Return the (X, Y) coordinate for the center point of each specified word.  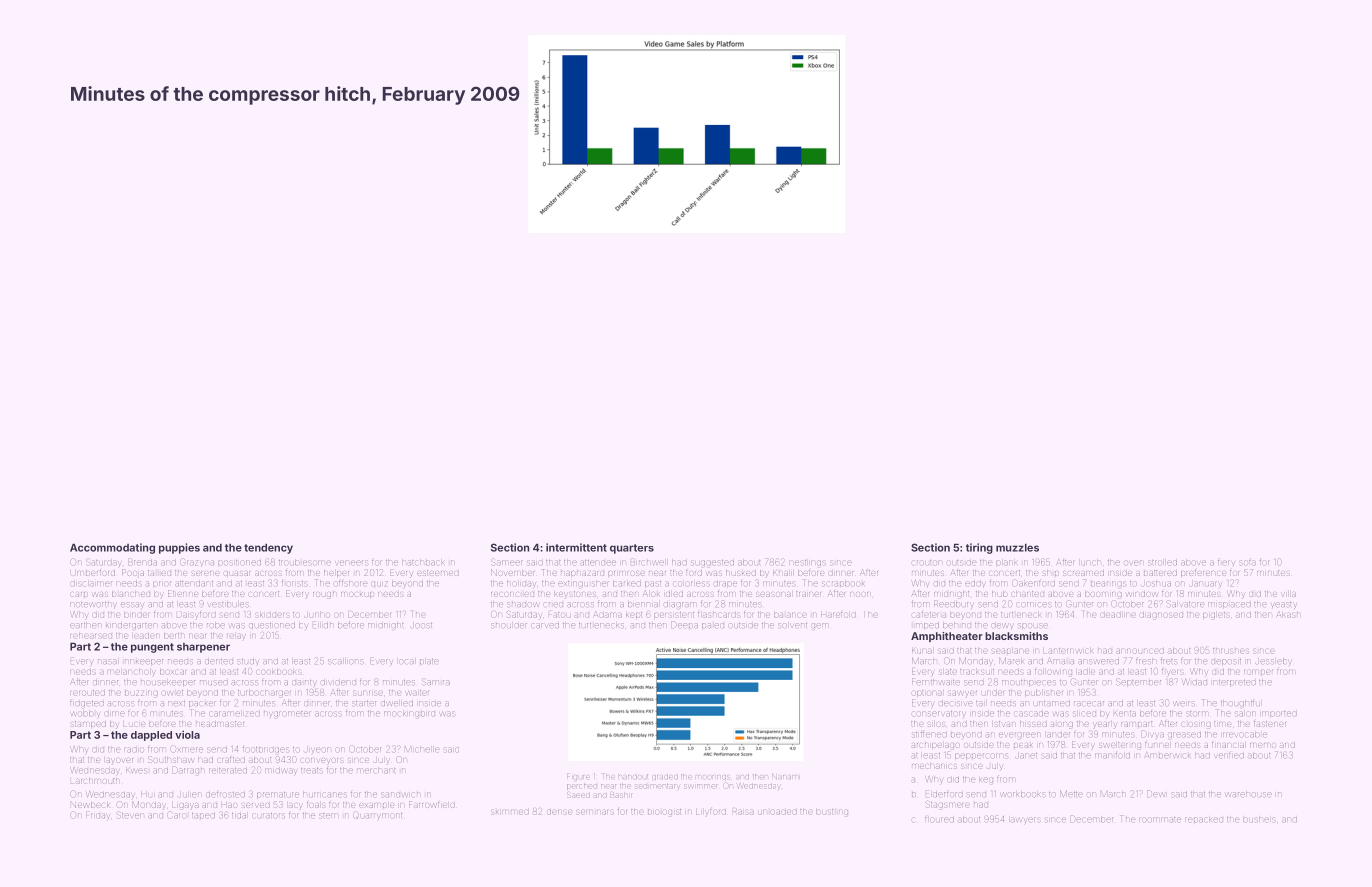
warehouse (1248, 794)
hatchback (423, 563)
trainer (808, 594)
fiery (1226, 563)
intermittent (576, 547)
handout (633, 776)
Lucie (134, 724)
